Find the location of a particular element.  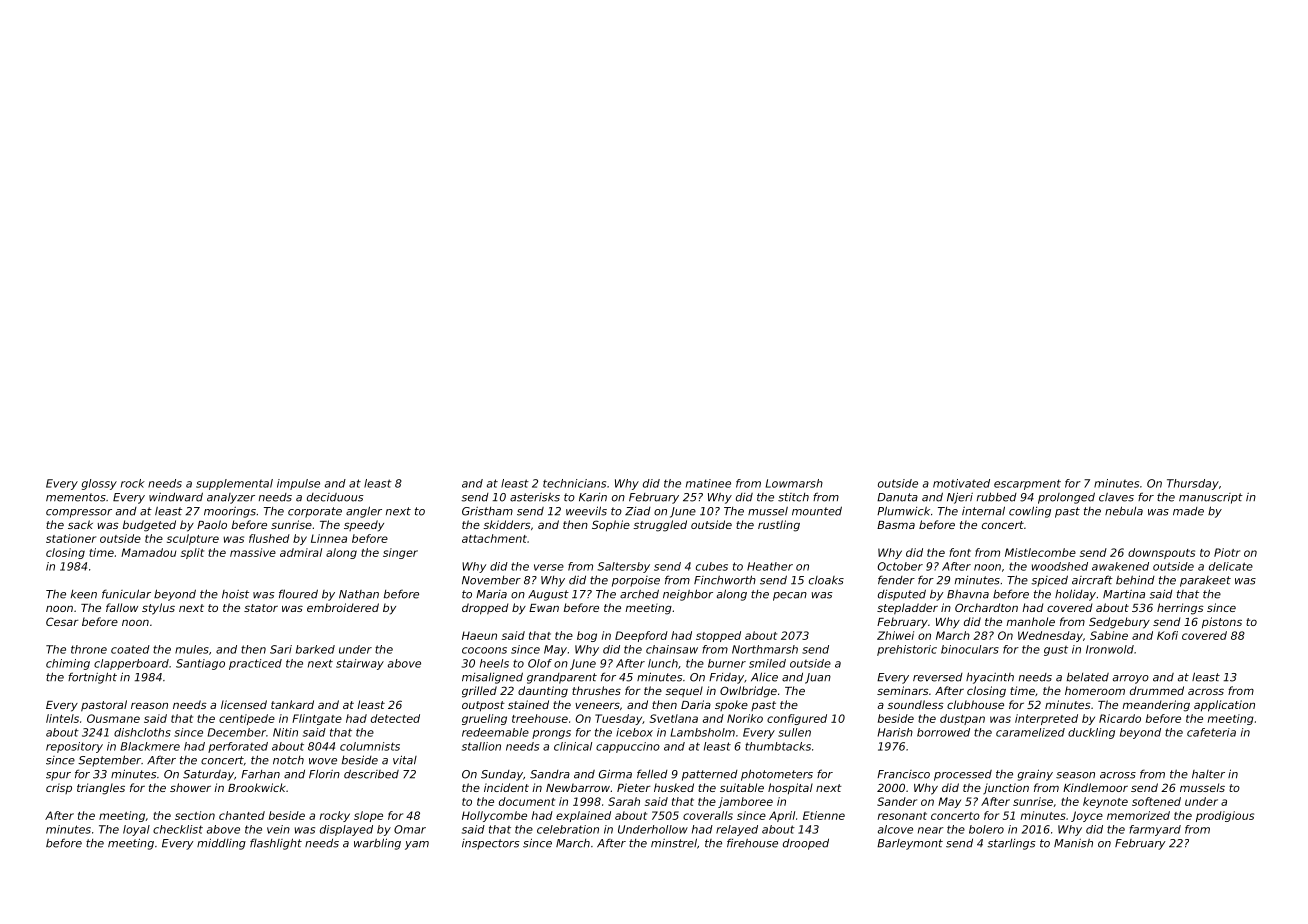

lintels is located at coordinates (62, 718).
